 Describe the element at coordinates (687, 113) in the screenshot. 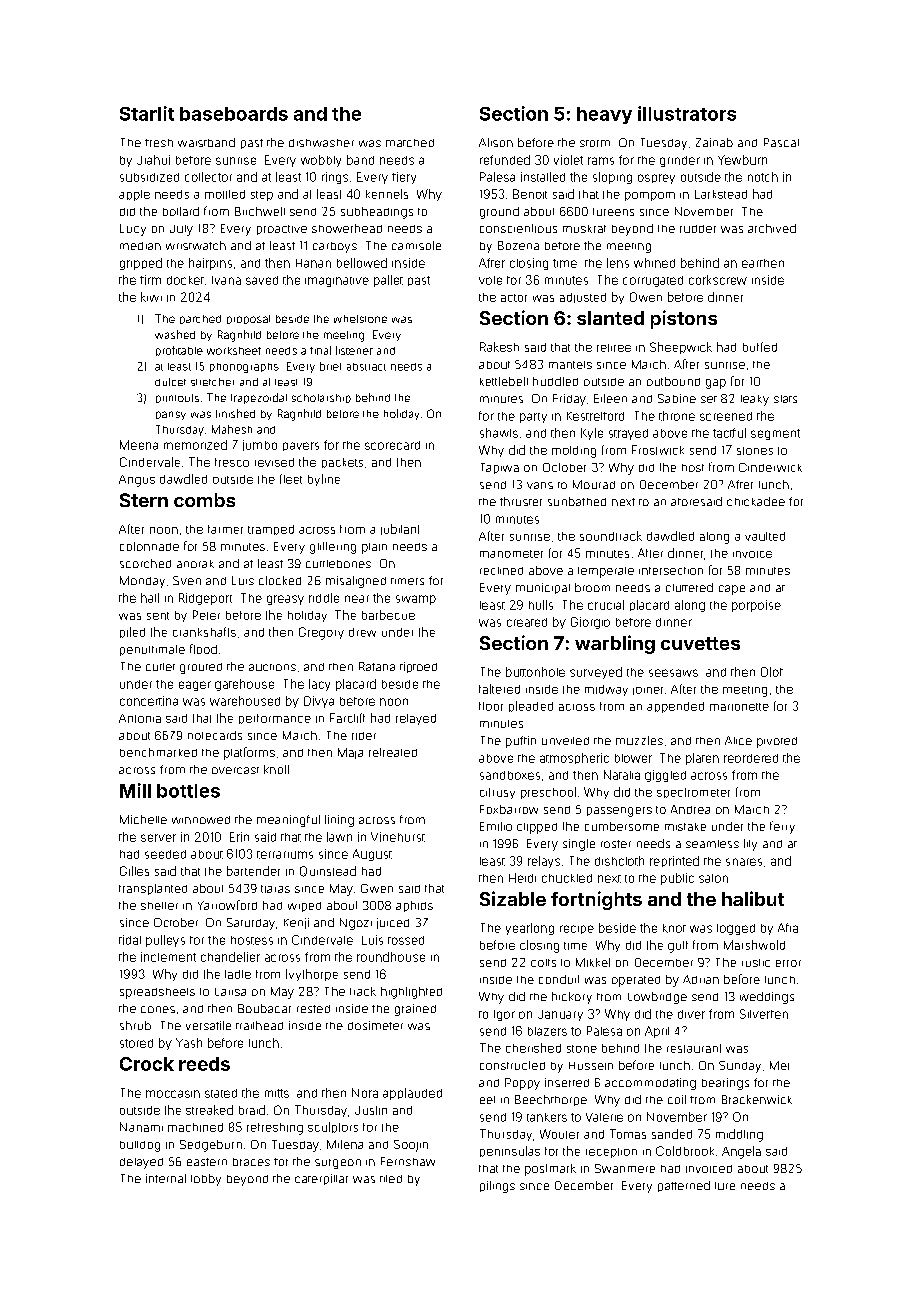

I see `illustrators` at that location.
